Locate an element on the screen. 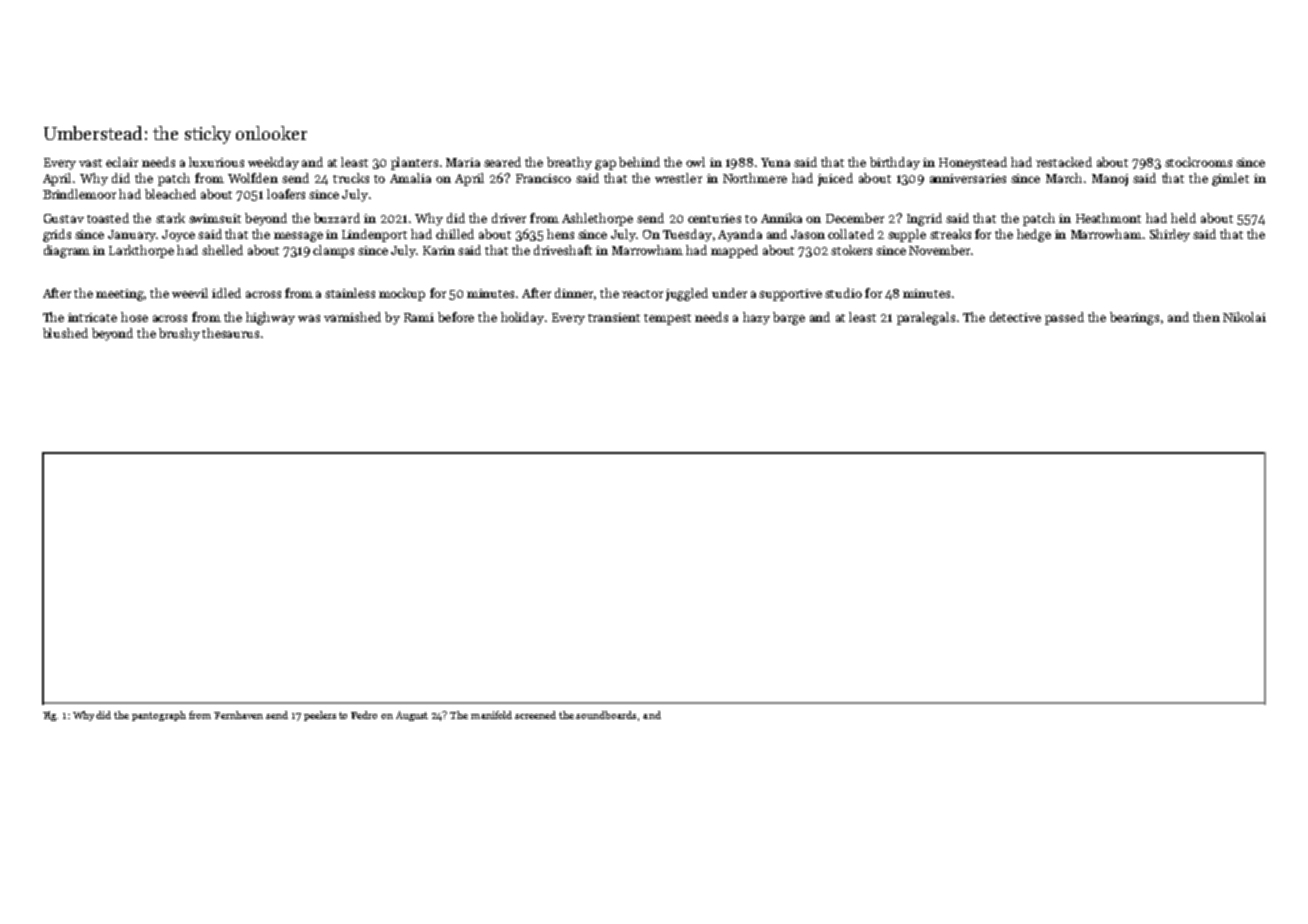  Fernhaven is located at coordinates (238, 715).
